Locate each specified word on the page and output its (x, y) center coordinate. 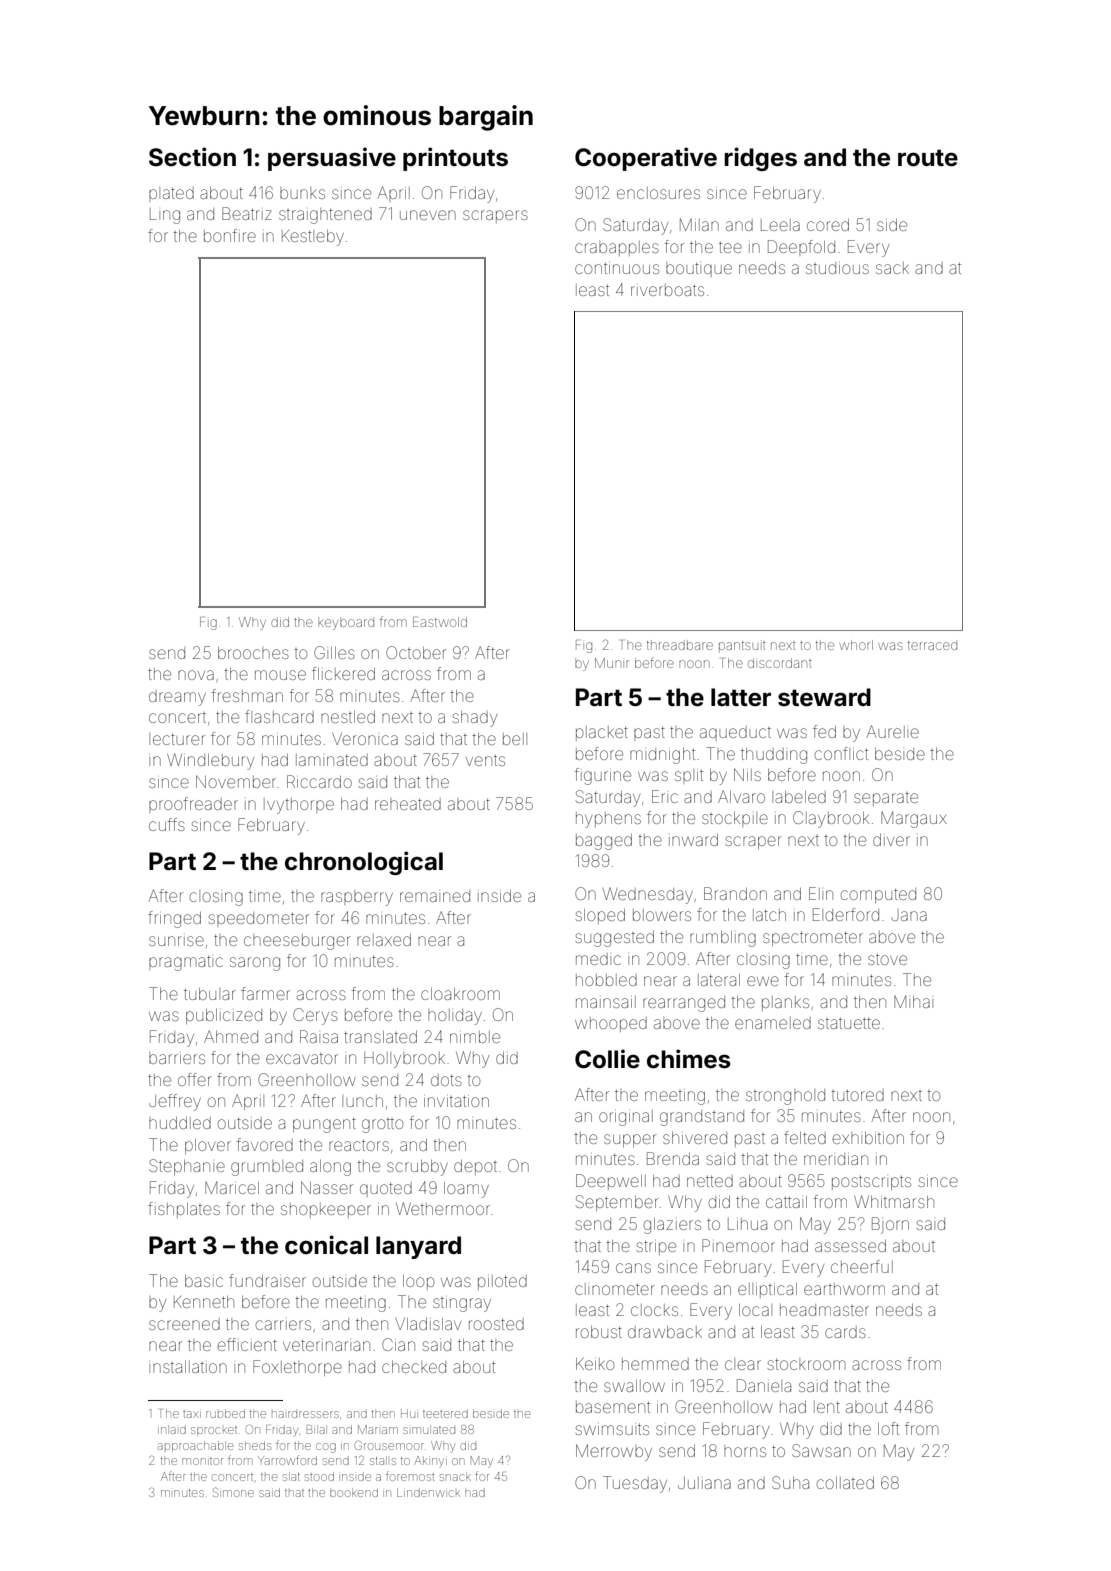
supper (630, 1140)
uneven (428, 215)
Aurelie (892, 731)
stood (319, 1476)
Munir (612, 663)
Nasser (327, 1187)
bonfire (230, 235)
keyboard (346, 624)
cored (828, 225)
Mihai (913, 1001)
